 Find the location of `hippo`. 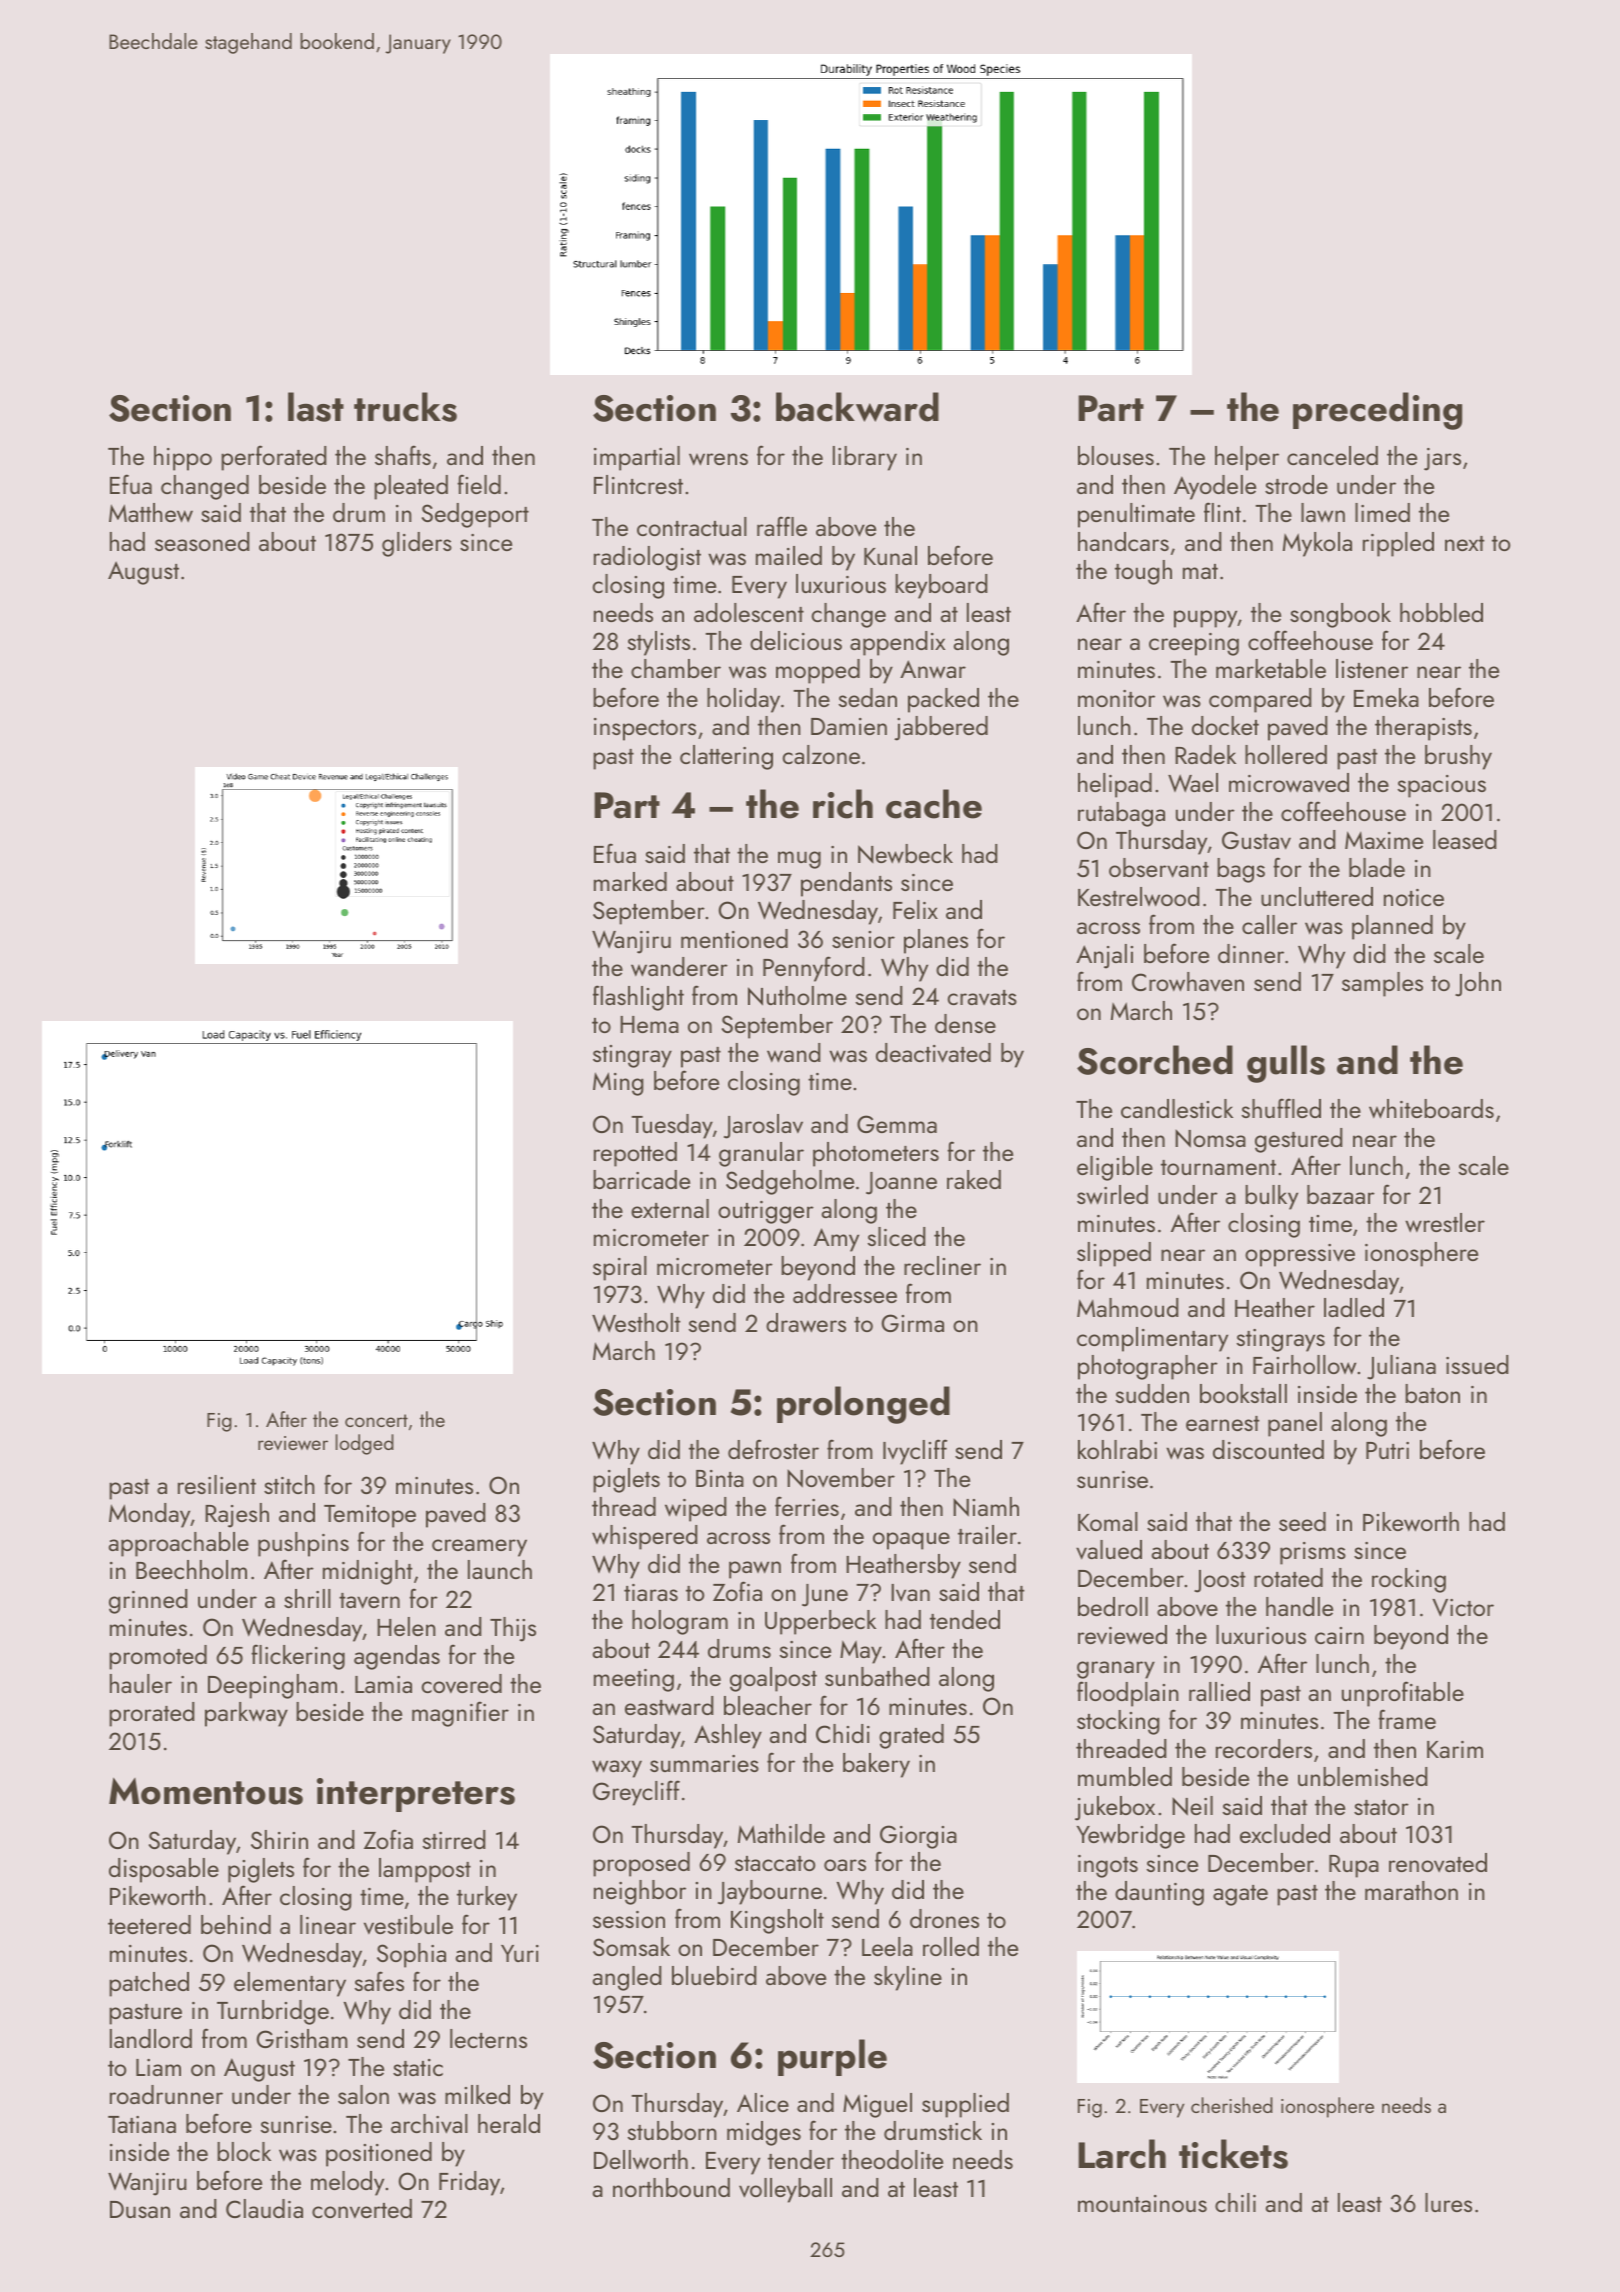

hippo is located at coordinates (183, 458).
